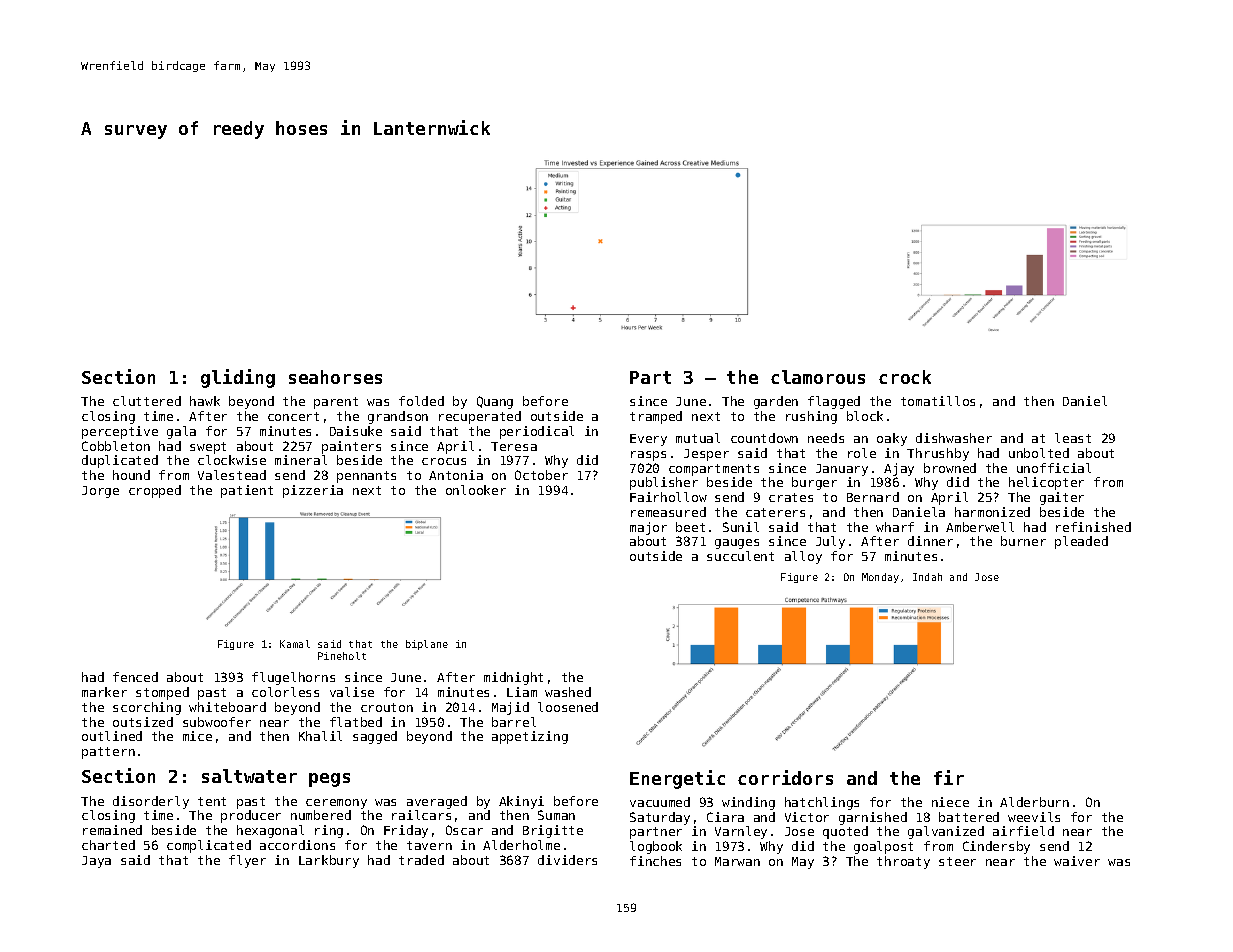 The image size is (1233, 952). Describe the element at coordinates (295, 644) in the screenshot. I see `Kamal` at that location.
